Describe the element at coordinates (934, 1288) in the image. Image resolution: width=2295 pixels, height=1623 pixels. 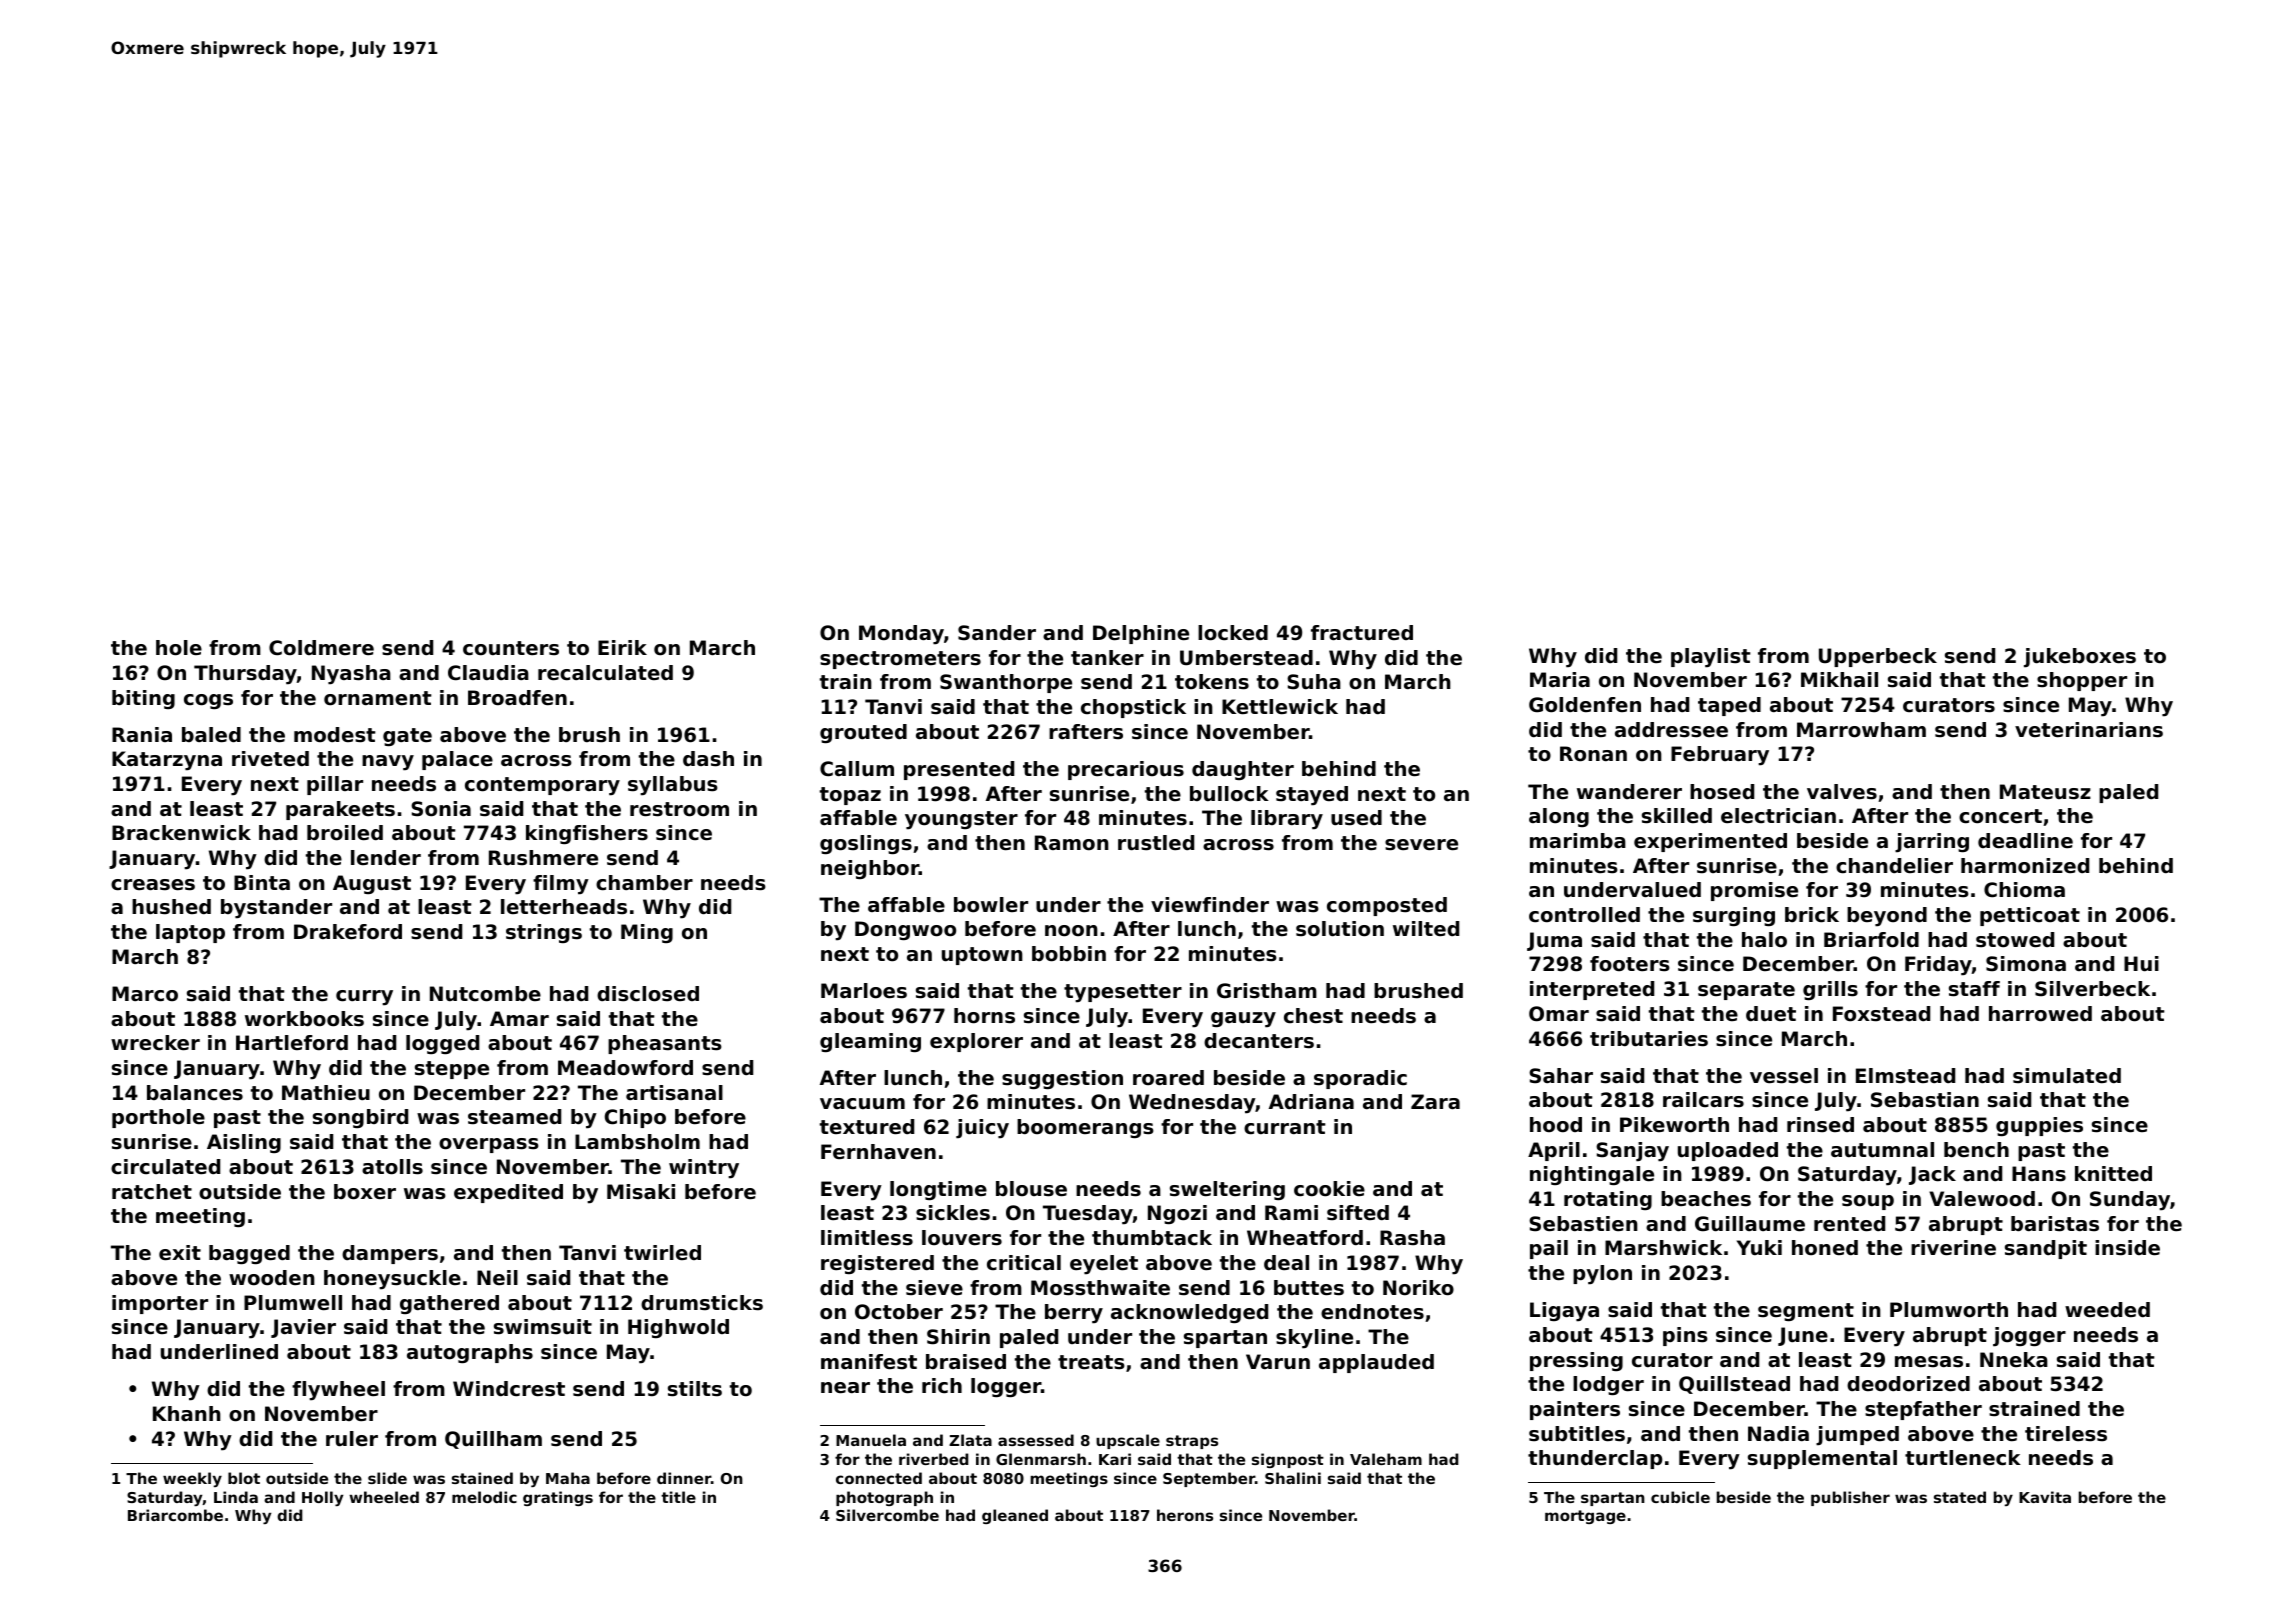
I see `sieve` at that location.
